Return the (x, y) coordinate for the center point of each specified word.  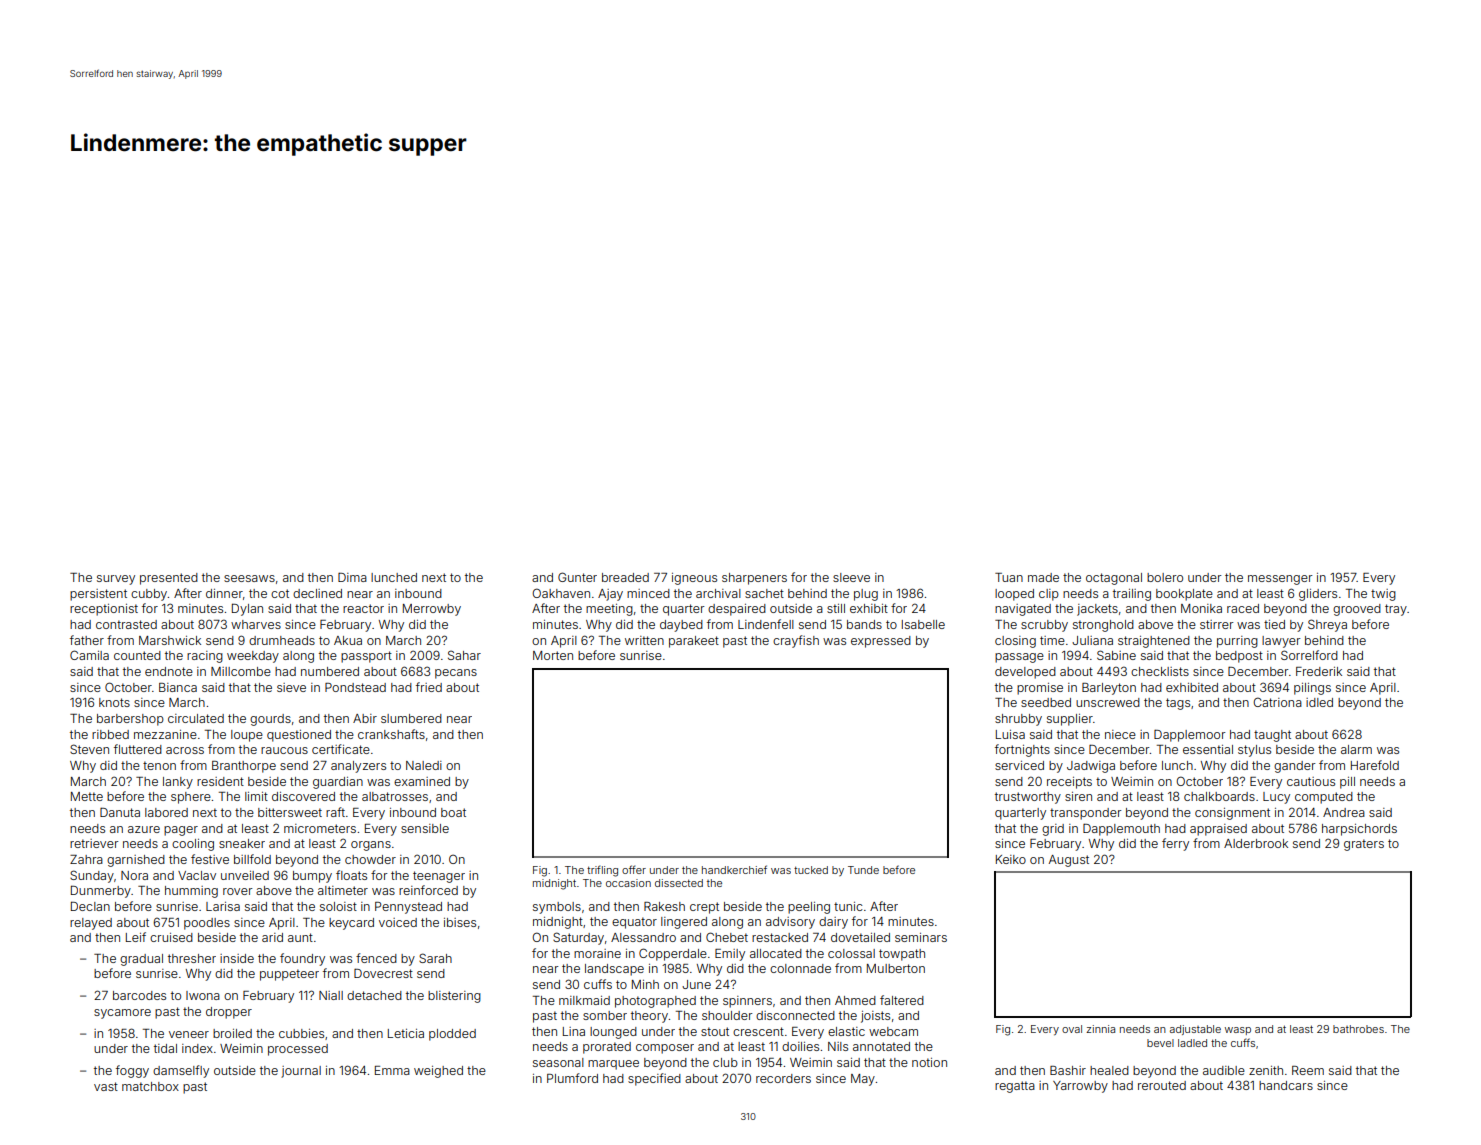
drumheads (282, 640)
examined (422, 781)
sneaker (242, 843)
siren (1078, 796)
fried (429, 687)
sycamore (122, 1014)
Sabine (1116, 655)
